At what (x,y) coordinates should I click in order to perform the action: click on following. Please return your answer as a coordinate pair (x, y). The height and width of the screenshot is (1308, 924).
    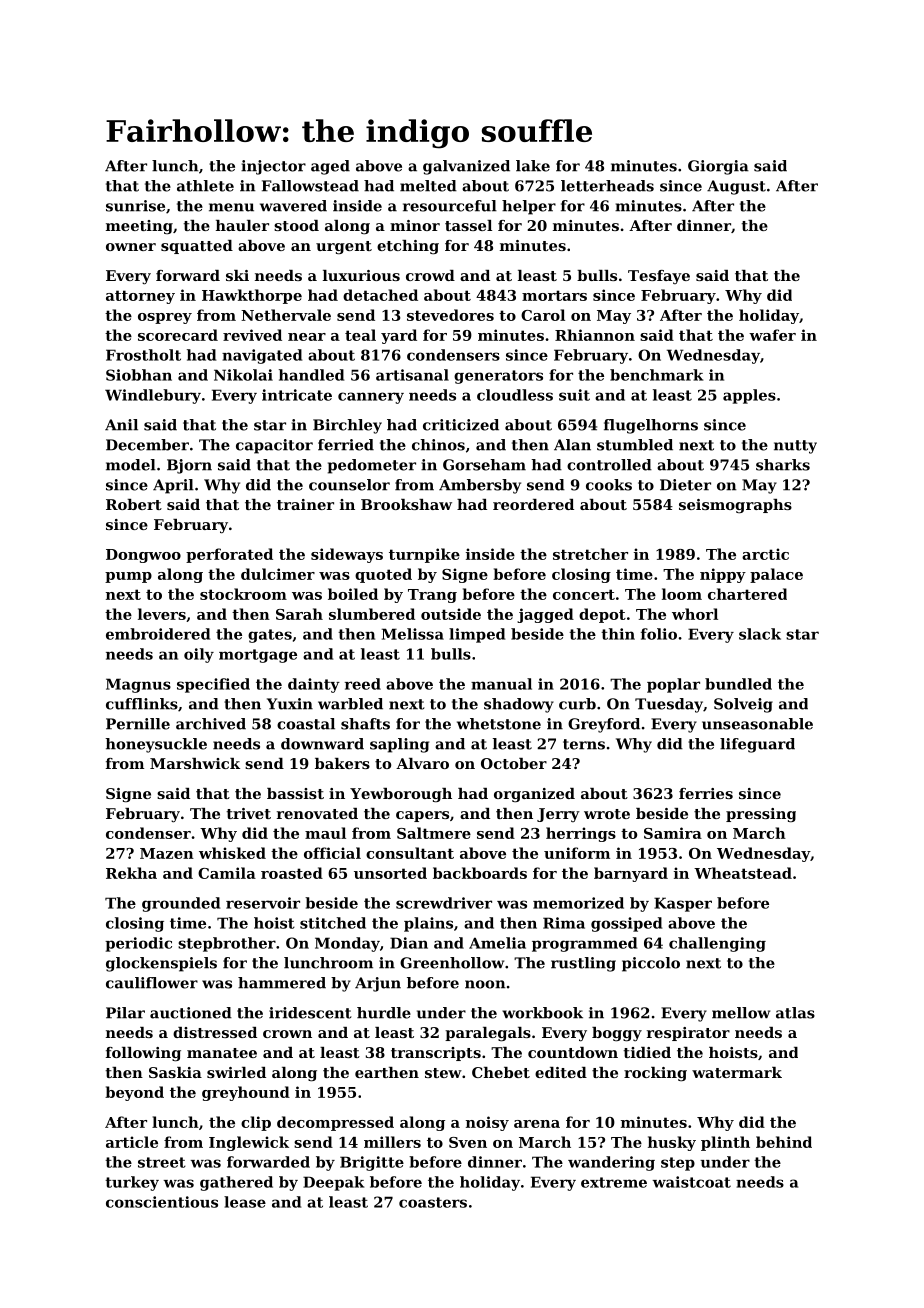
    Looking at the image, I should click on (143, 1054).
